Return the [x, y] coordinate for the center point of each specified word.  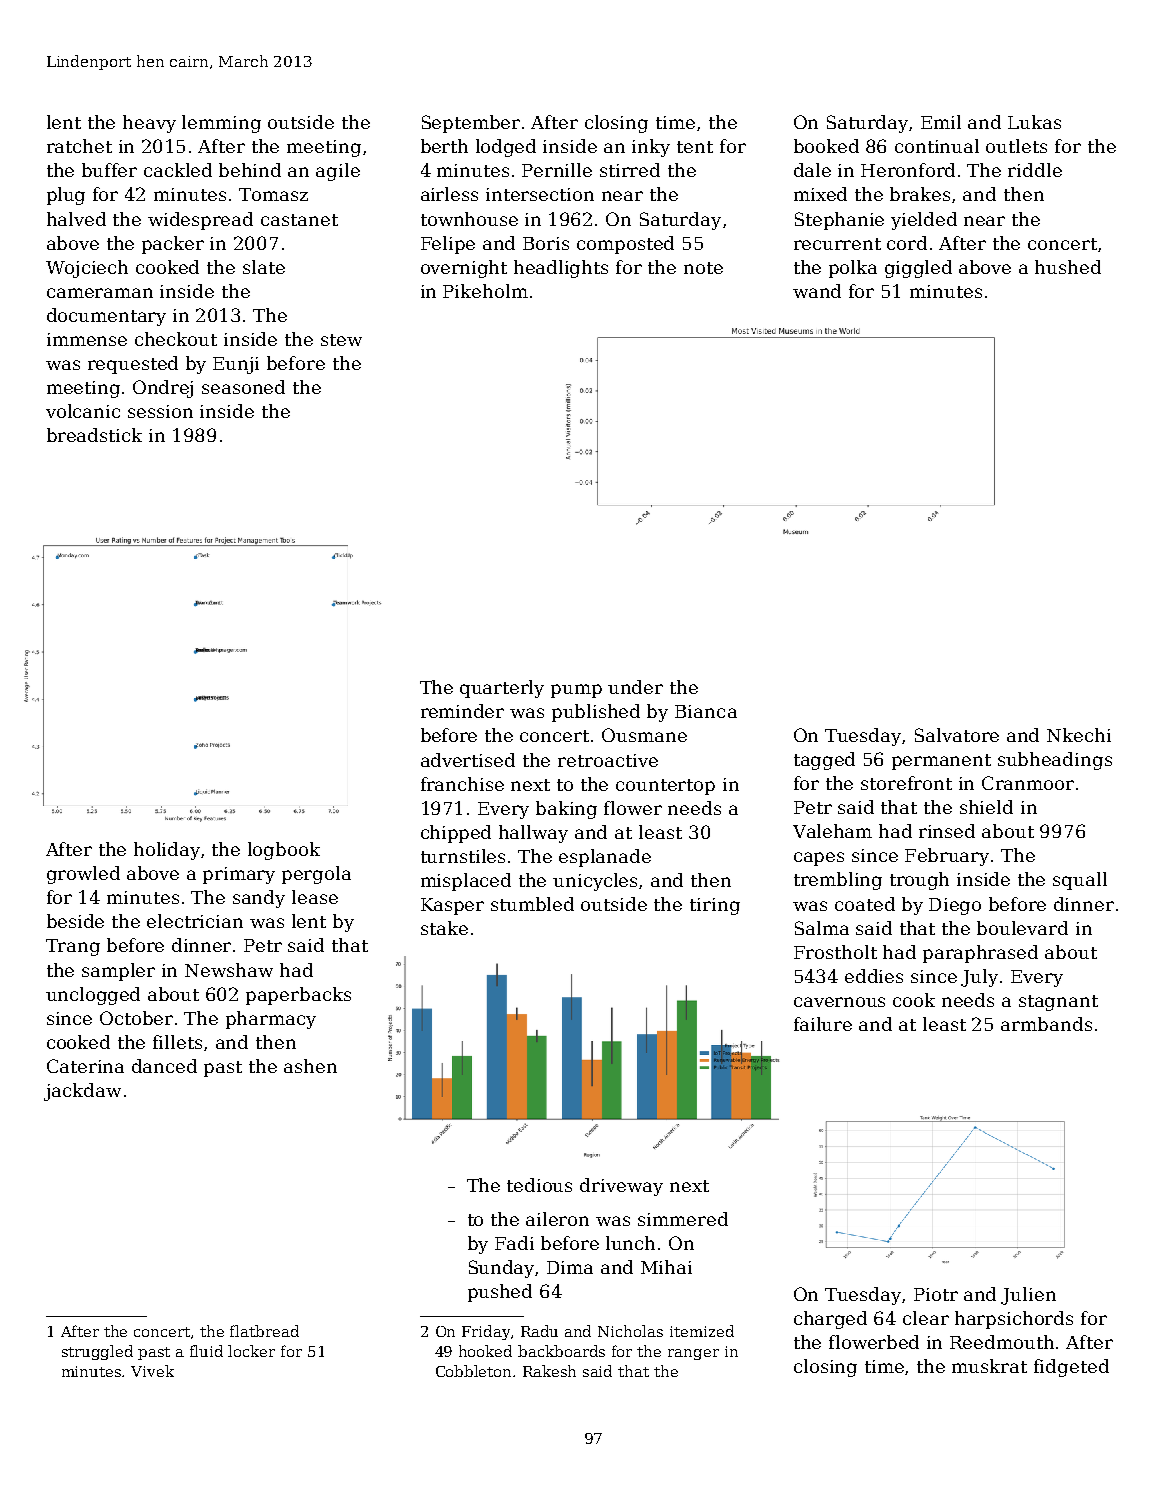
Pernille [557, 170]
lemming [221, 124]
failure [823, 1024]
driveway [621, 1187]
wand [817, 291]
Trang [73, 947]
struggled [97, 1352]
